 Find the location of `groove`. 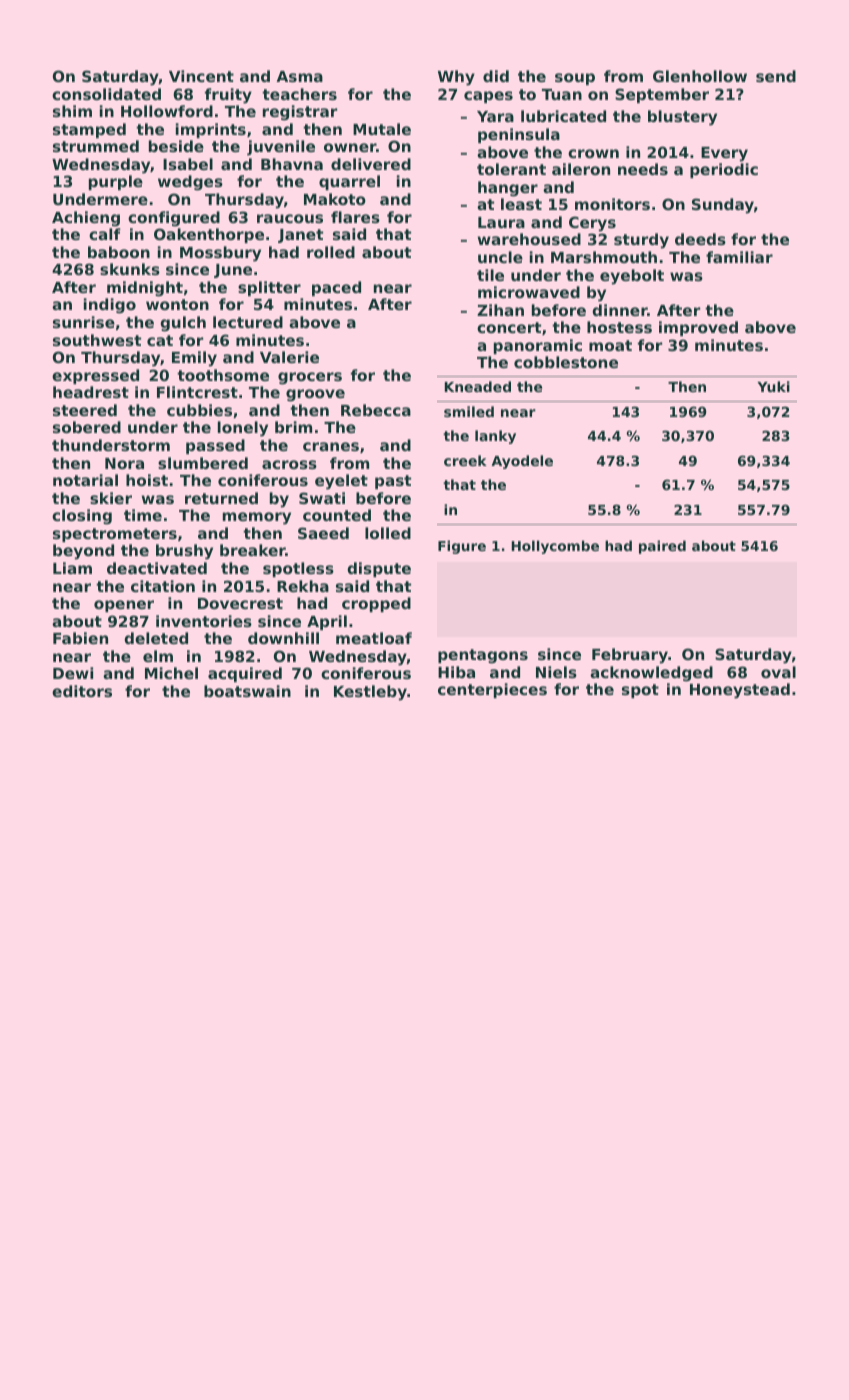

groove is located at coordinates (315, 395).
